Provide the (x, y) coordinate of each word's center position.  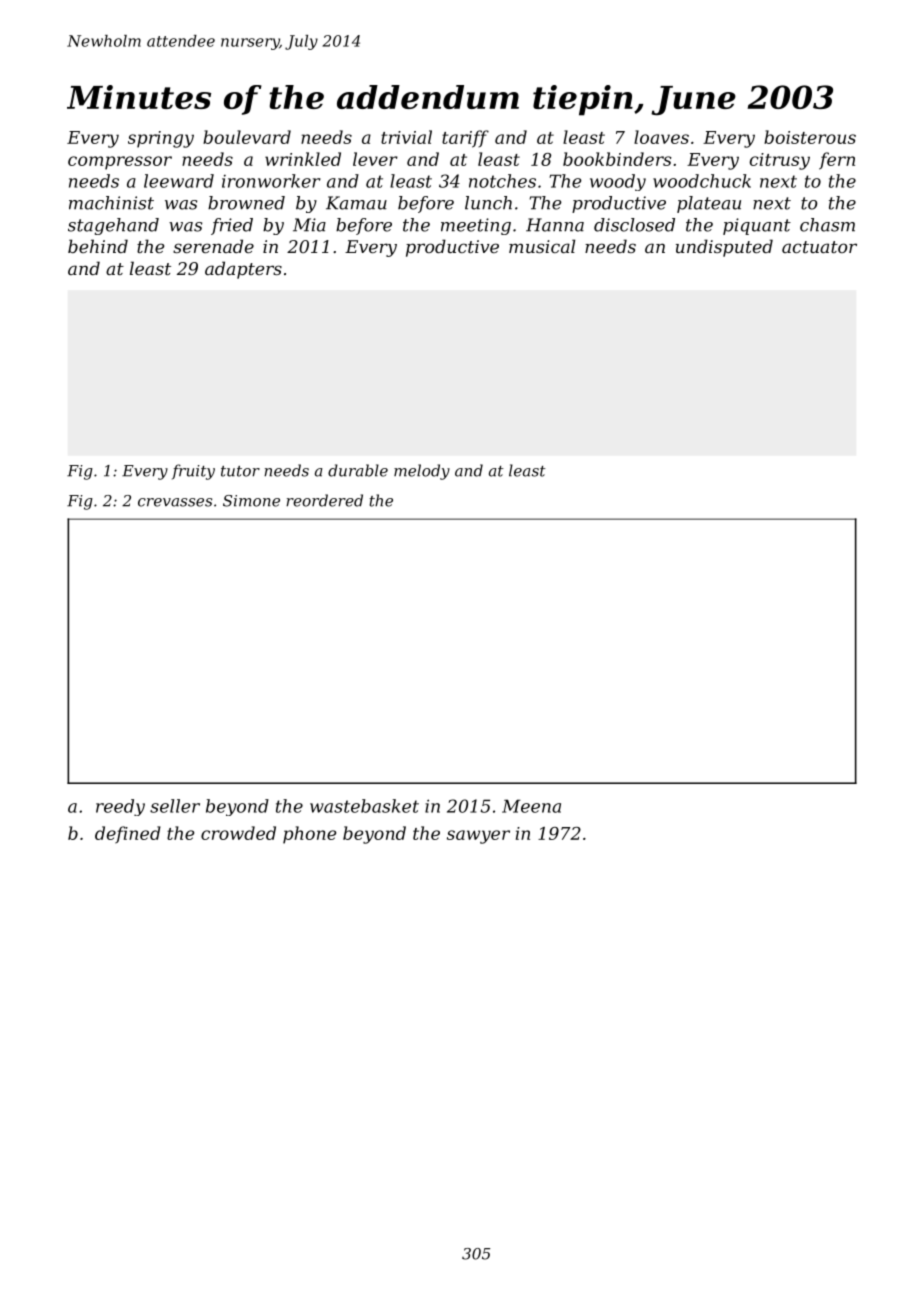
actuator (819, 247)
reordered (324, 500)
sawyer (478, 837)
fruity (193, 472)
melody (422, 472)
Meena (531, 806)
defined (128, 835)
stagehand (113, 226)
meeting (476, 226)
